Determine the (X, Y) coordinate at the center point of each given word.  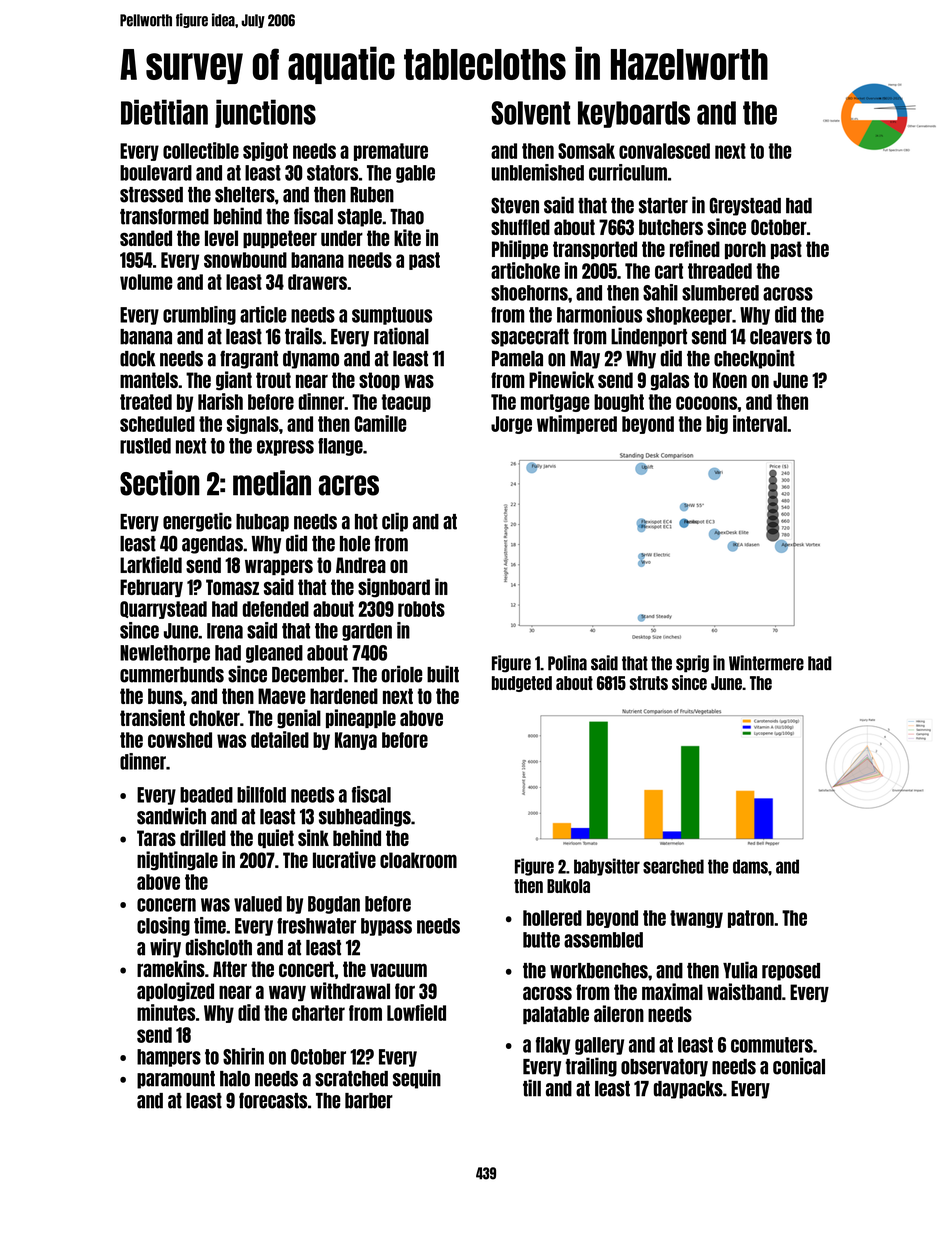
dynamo (311, 360)
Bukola (568, 886)
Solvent (531, 113)
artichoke (525, 270)
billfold (261, 794)
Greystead (745, 206)
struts (649, 683)
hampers (169, 1058)
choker (215, 718)
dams (750, 866)
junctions (265, 113)
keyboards (634, 114)
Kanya (356, 741)
